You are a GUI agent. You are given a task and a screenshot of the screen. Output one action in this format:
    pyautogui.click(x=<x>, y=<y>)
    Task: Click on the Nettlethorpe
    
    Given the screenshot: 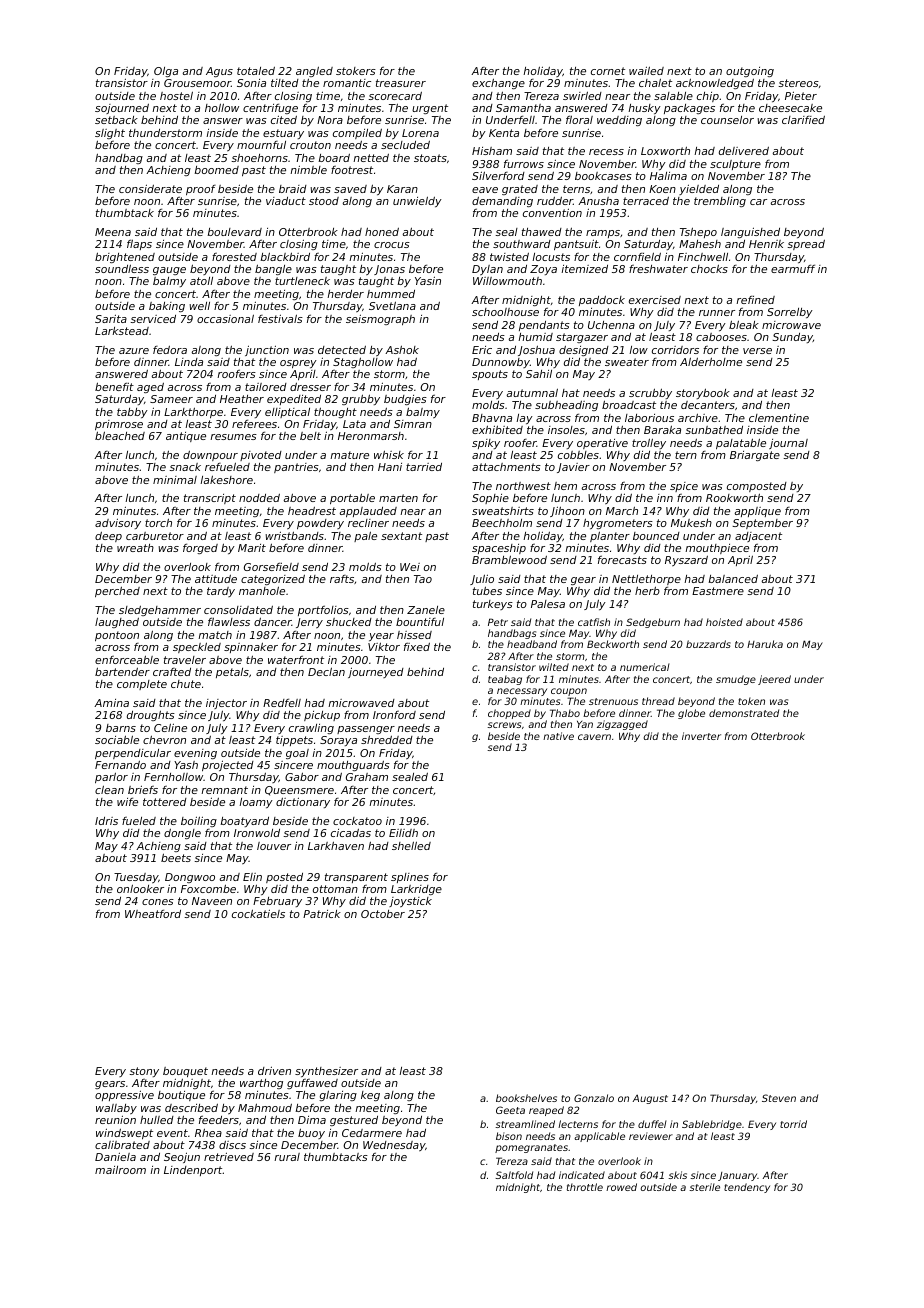 What is the action you would take?
    pyautogui.click(x=646, y=581)
